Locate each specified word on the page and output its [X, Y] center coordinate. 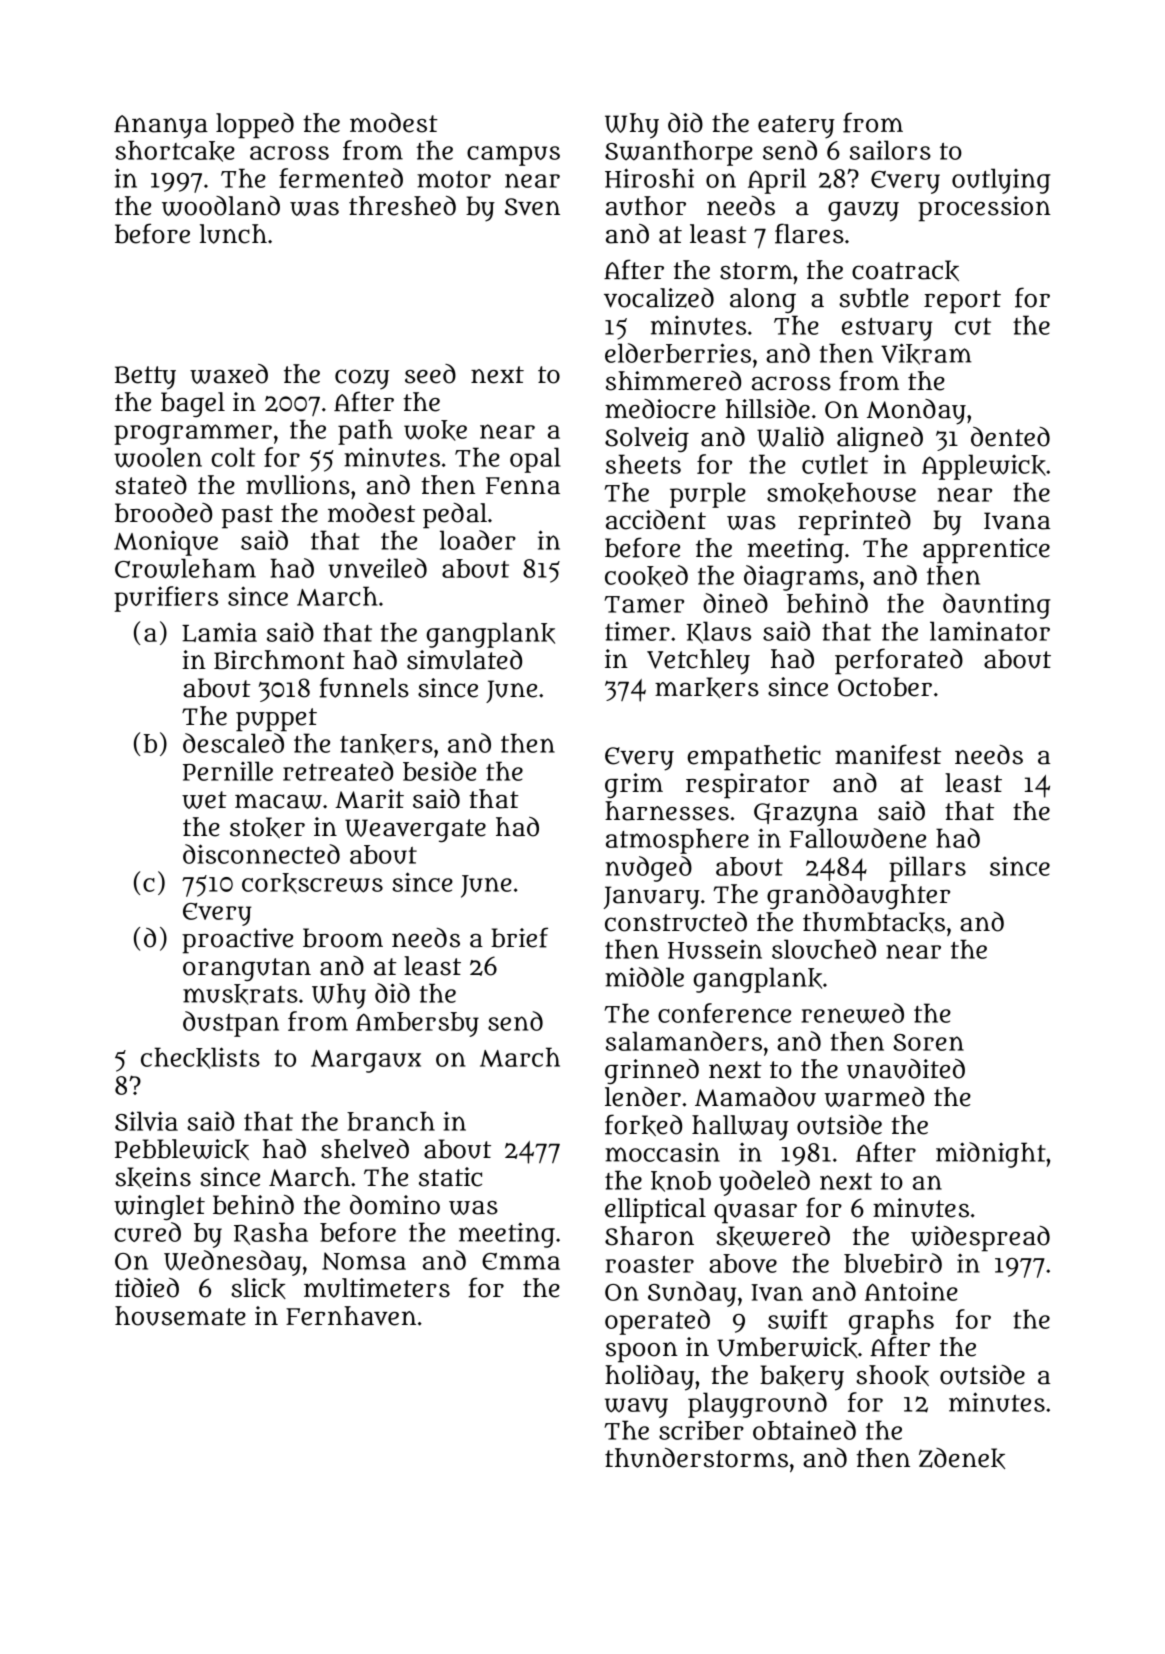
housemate [180, 1316]
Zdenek [962, 1458]
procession [984, 209]
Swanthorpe [679, 153]
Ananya [161, 127]
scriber [701, 1430]
